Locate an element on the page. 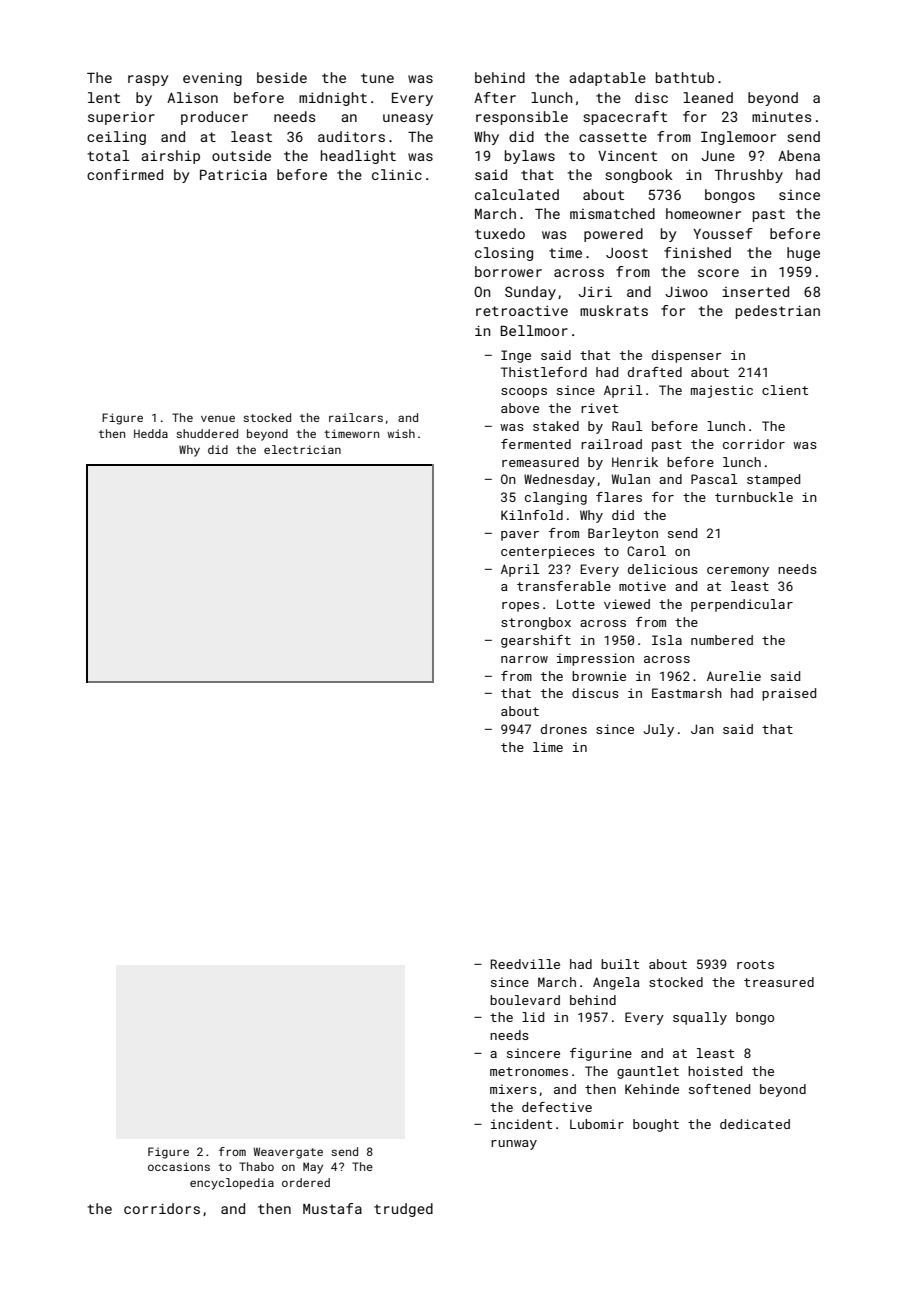  runway is located at coordinates (514, 1145).
